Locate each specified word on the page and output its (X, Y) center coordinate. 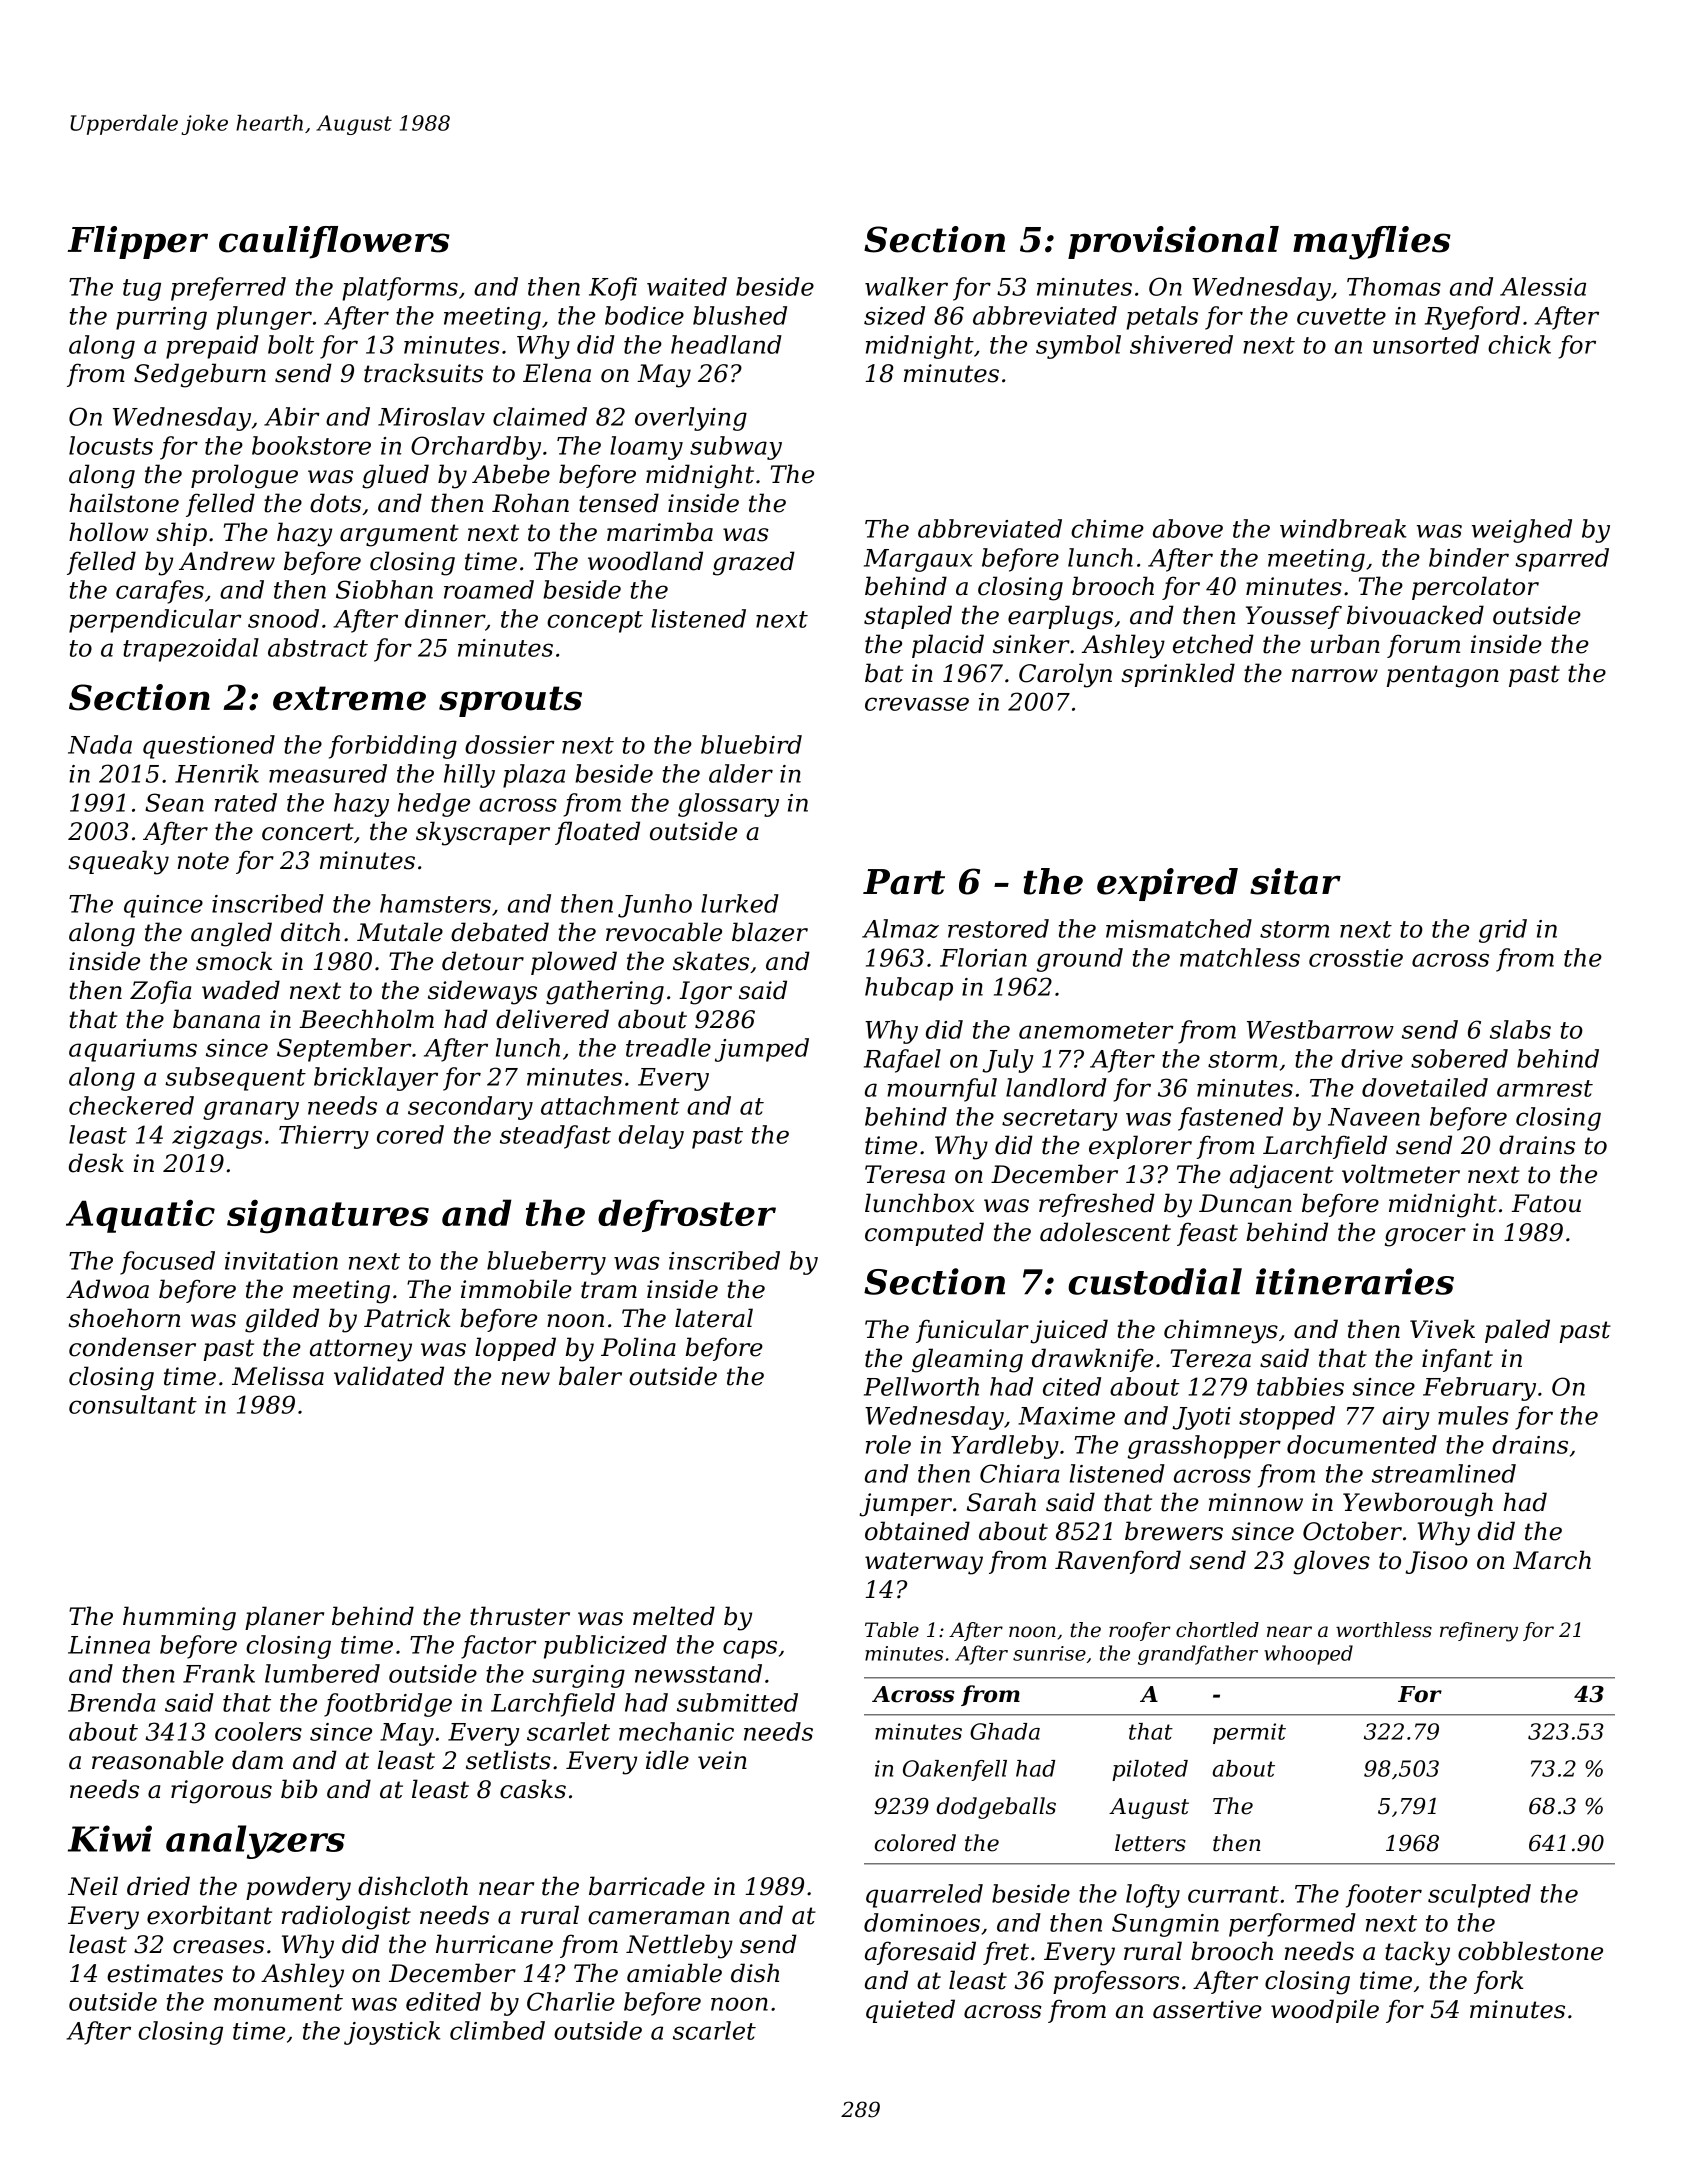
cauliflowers (334, 242)
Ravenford (1118, 1562)
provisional (1173, 242)
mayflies (1372, 243)
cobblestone (1530, 1951)
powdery (298, 1888)
